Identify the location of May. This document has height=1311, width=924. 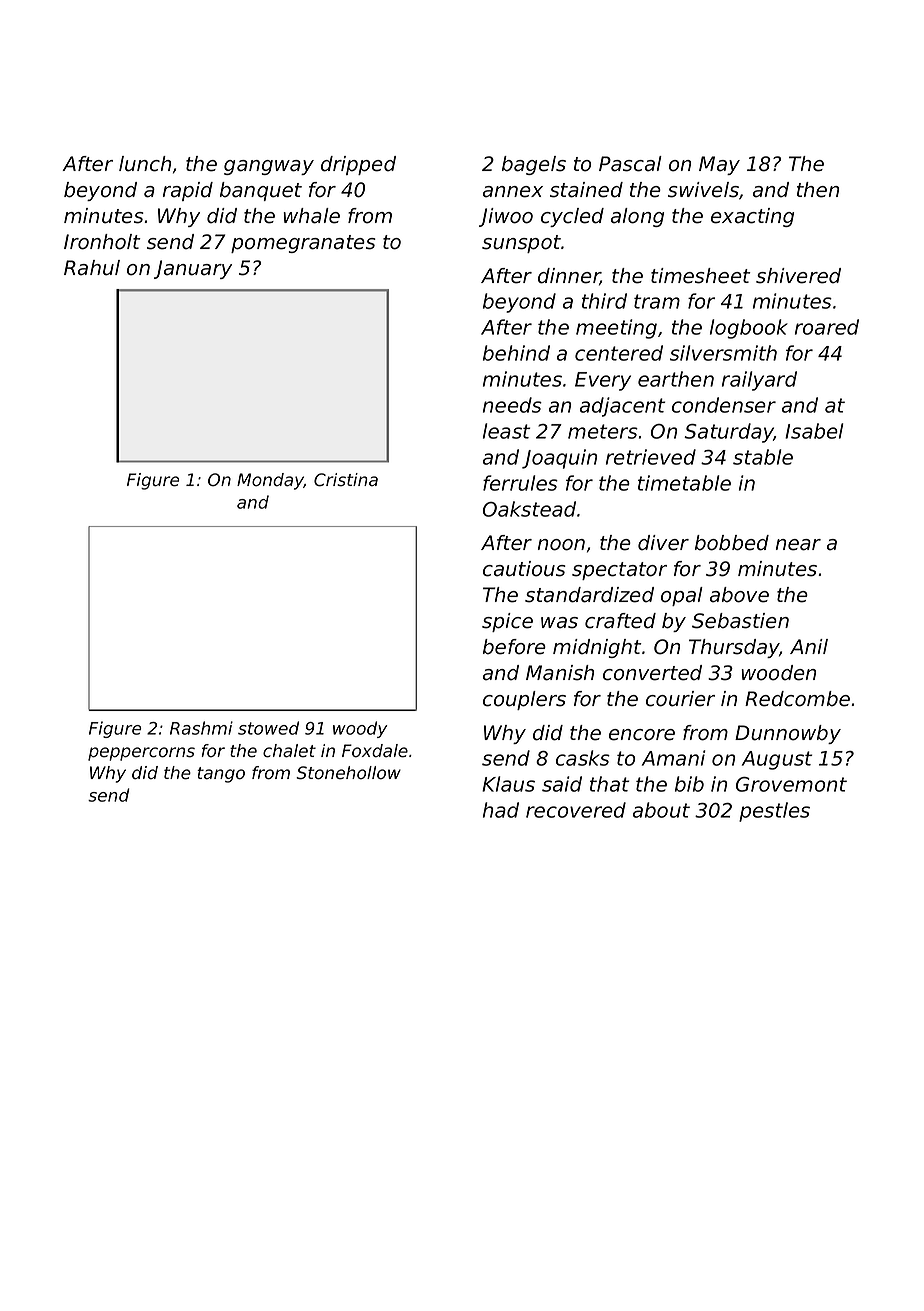
(719, 165).
